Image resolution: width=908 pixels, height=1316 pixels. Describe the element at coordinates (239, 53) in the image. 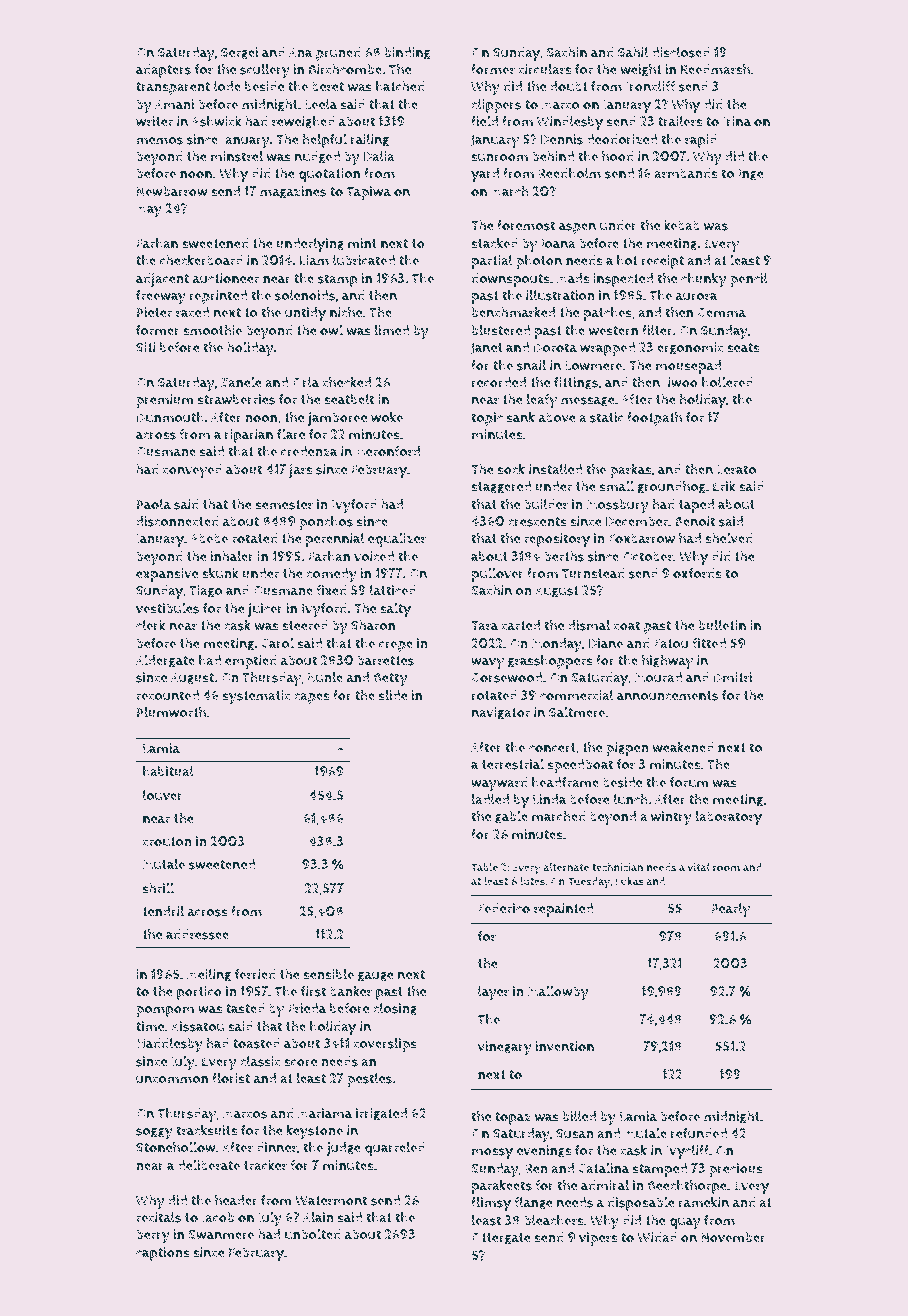

I see `Sergei` at that location.
